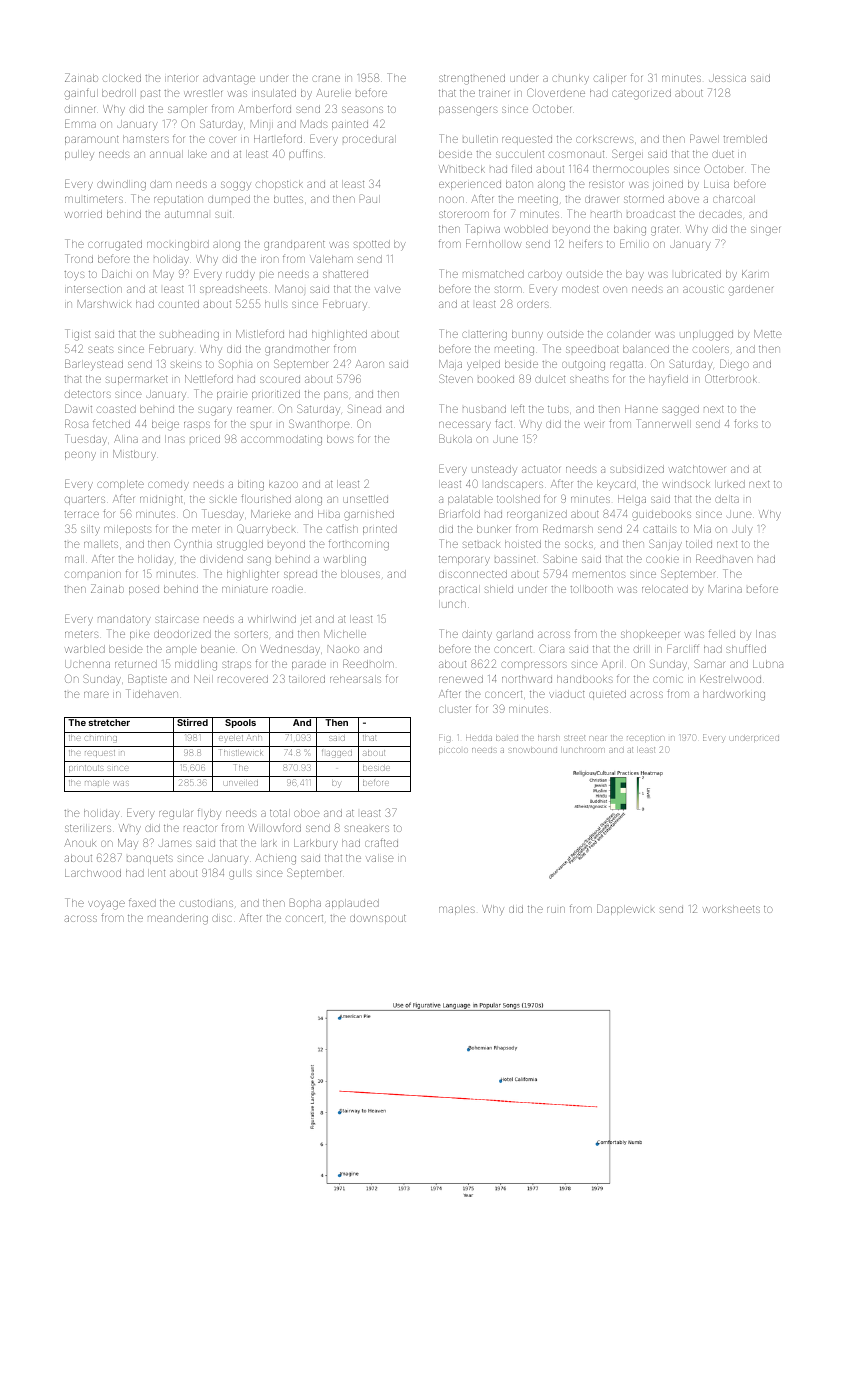 This screenshot has width=849, height=1400. Describe the element at coordinates (365, 499) in the screenshot. I see `unsettled` at that location.
